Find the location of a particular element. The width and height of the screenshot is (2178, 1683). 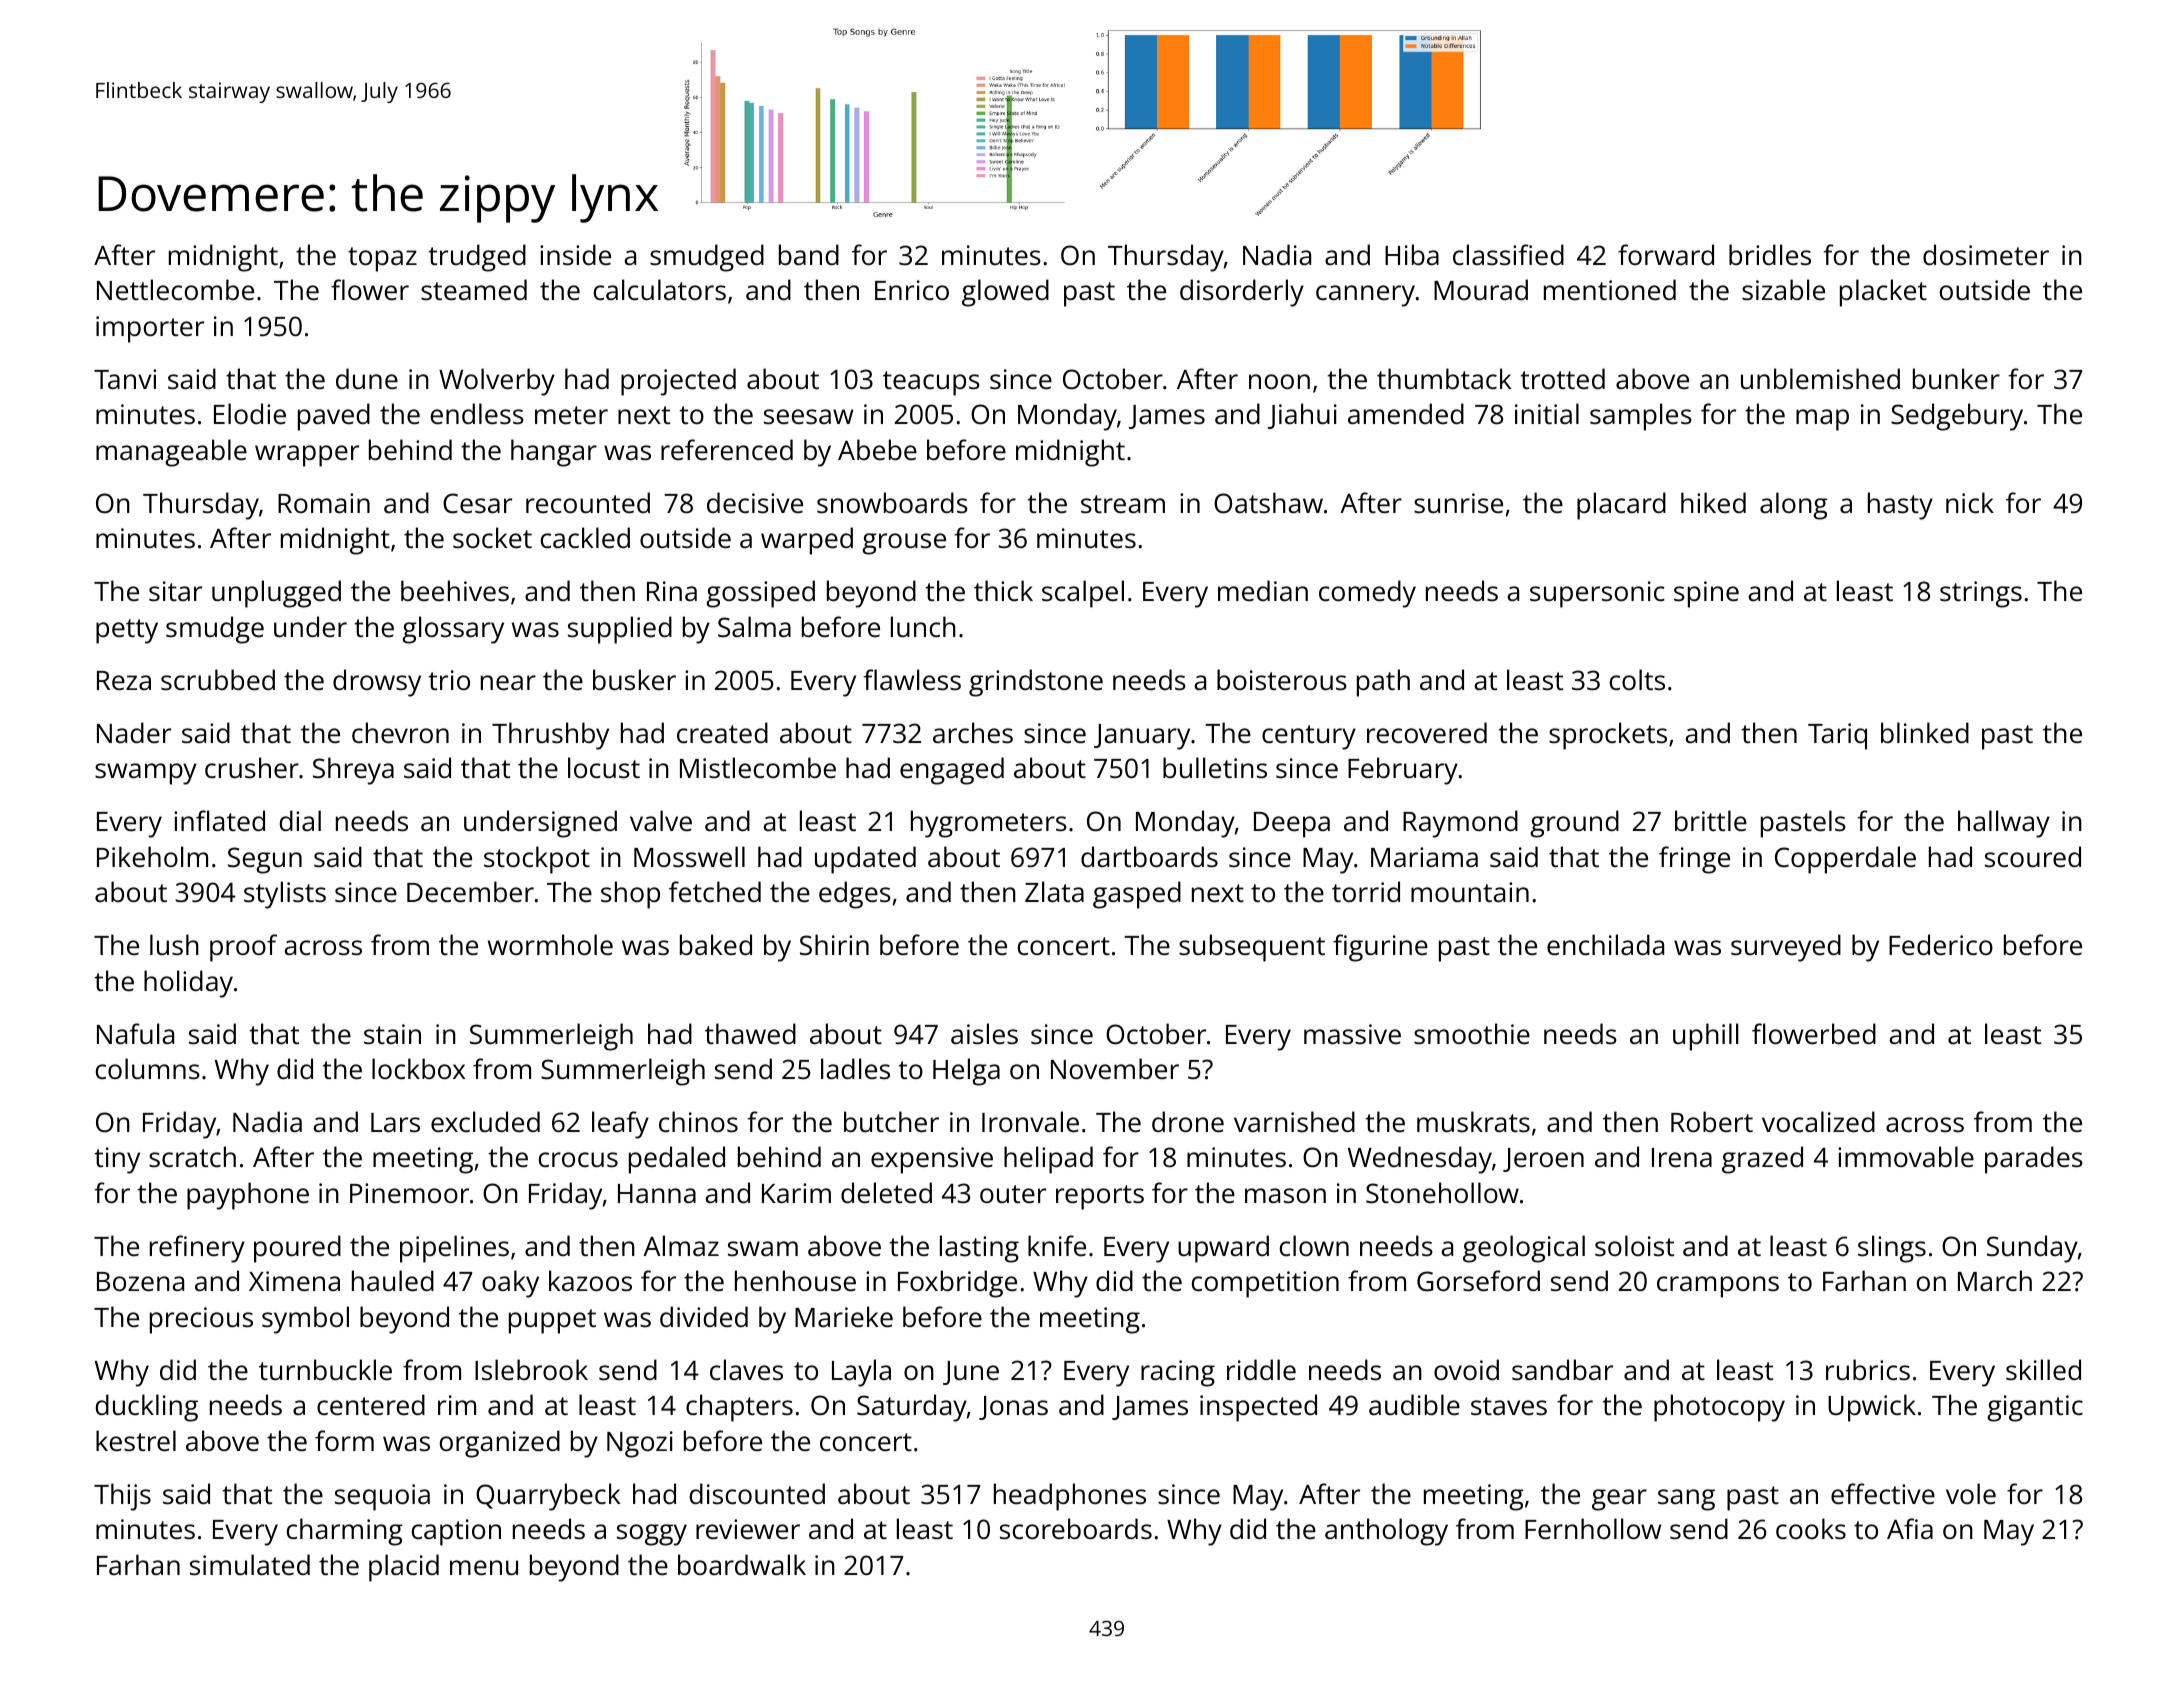

topaz is located at coordinates (382, 259).
